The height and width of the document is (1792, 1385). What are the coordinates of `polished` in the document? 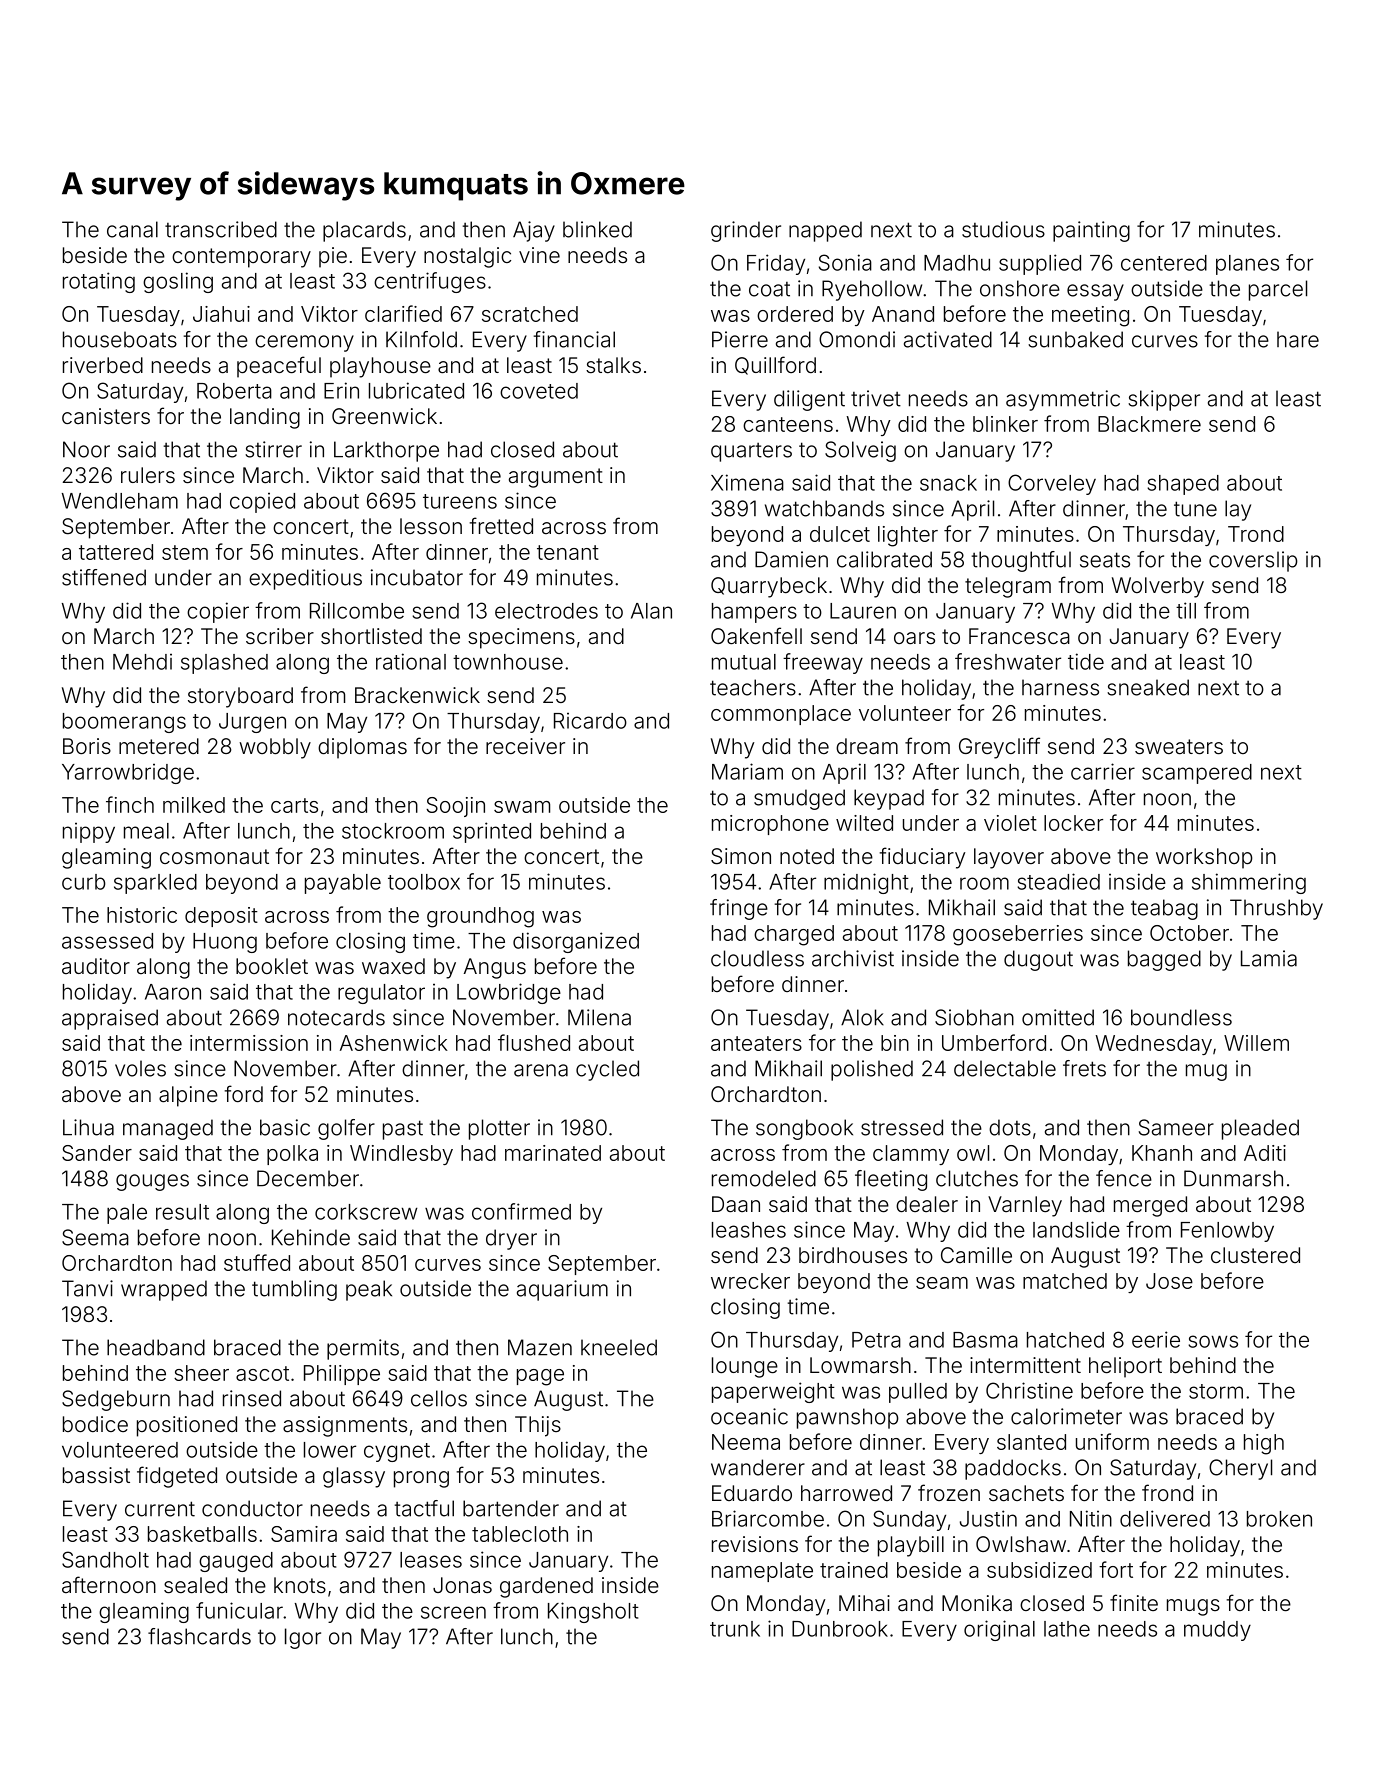 It's located at (872, 1070).
